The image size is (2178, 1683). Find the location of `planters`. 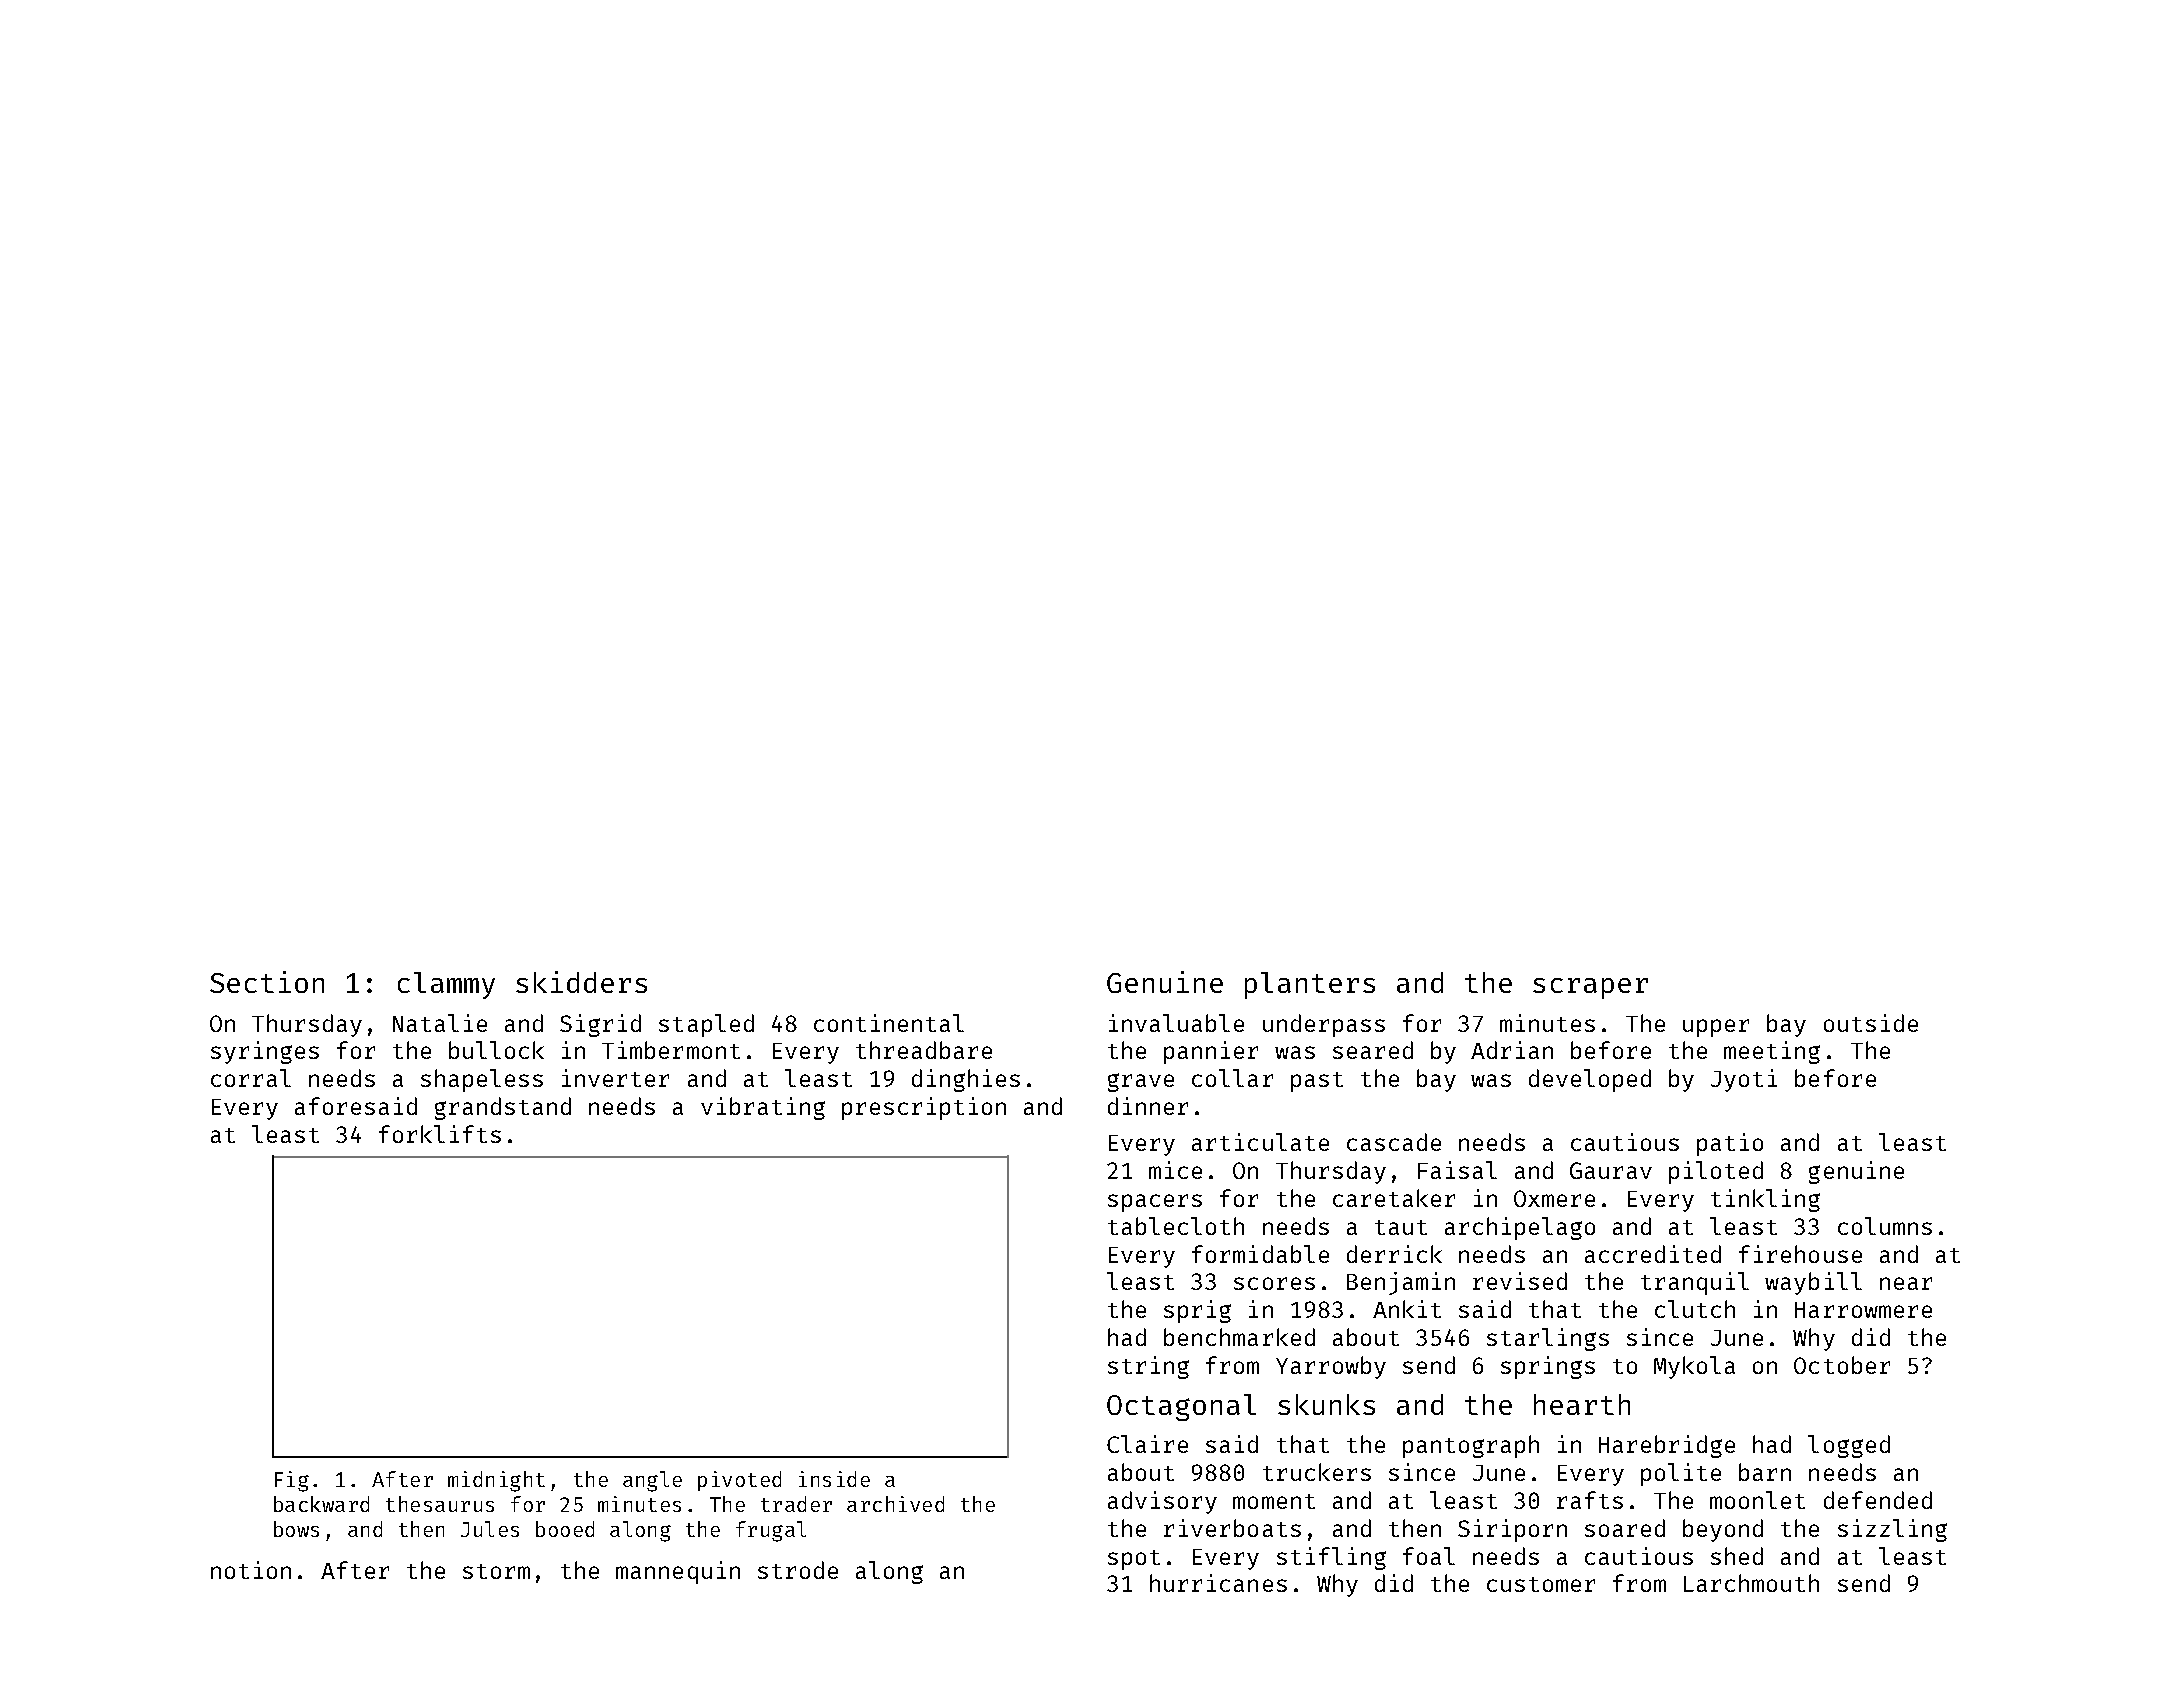

planters is located at coordinates (1310, 985).
